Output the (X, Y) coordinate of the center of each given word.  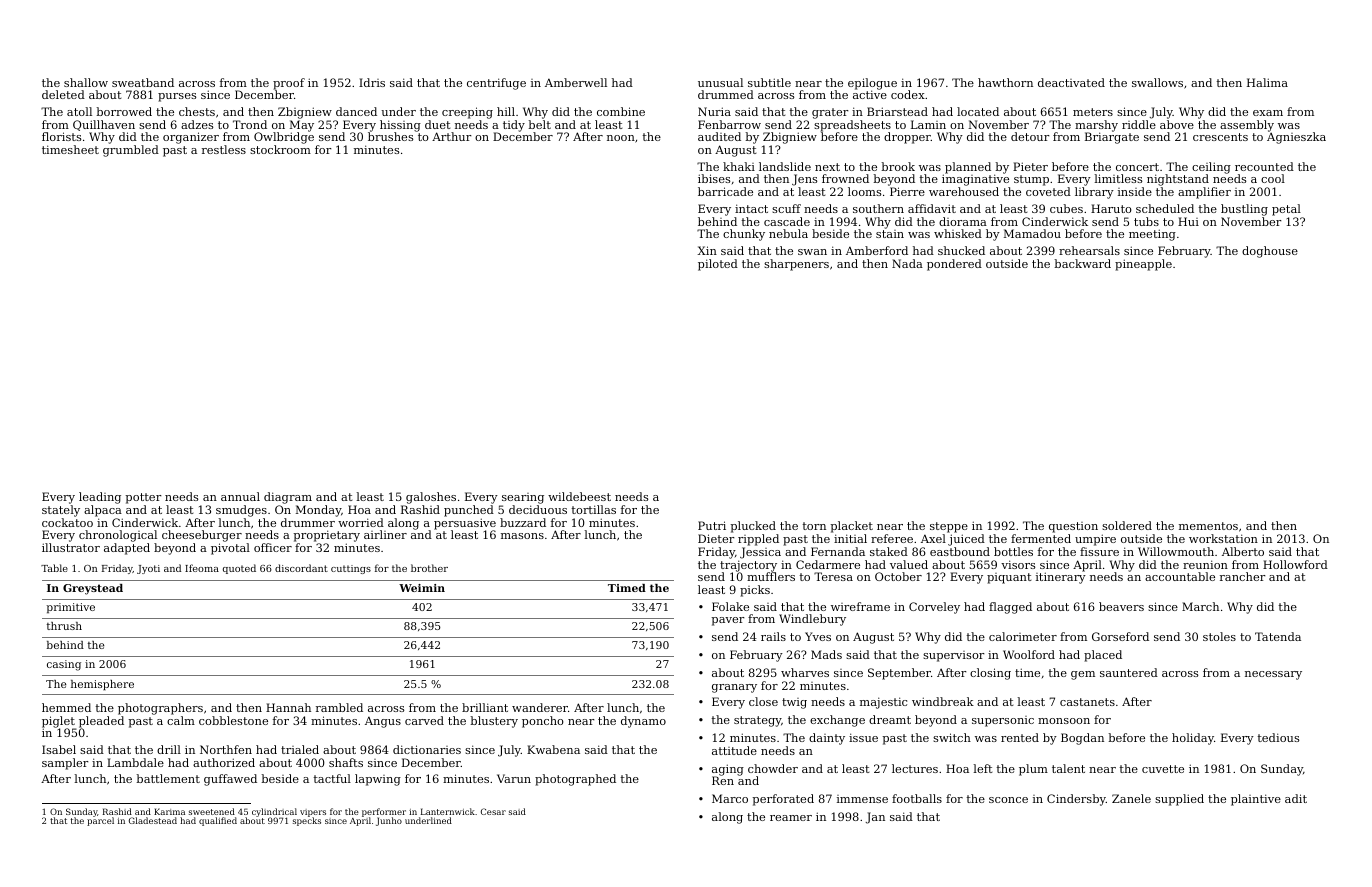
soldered (1127, 525)
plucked (753, 527)
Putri (712, 525)
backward (1082, 263)
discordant (301, 568)
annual (240, 496)
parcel (100, 821)
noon (621, 138)
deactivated (1071, 82)
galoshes (431, 498)
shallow (86, 82)
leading (100, 498)
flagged (1010, 608)
